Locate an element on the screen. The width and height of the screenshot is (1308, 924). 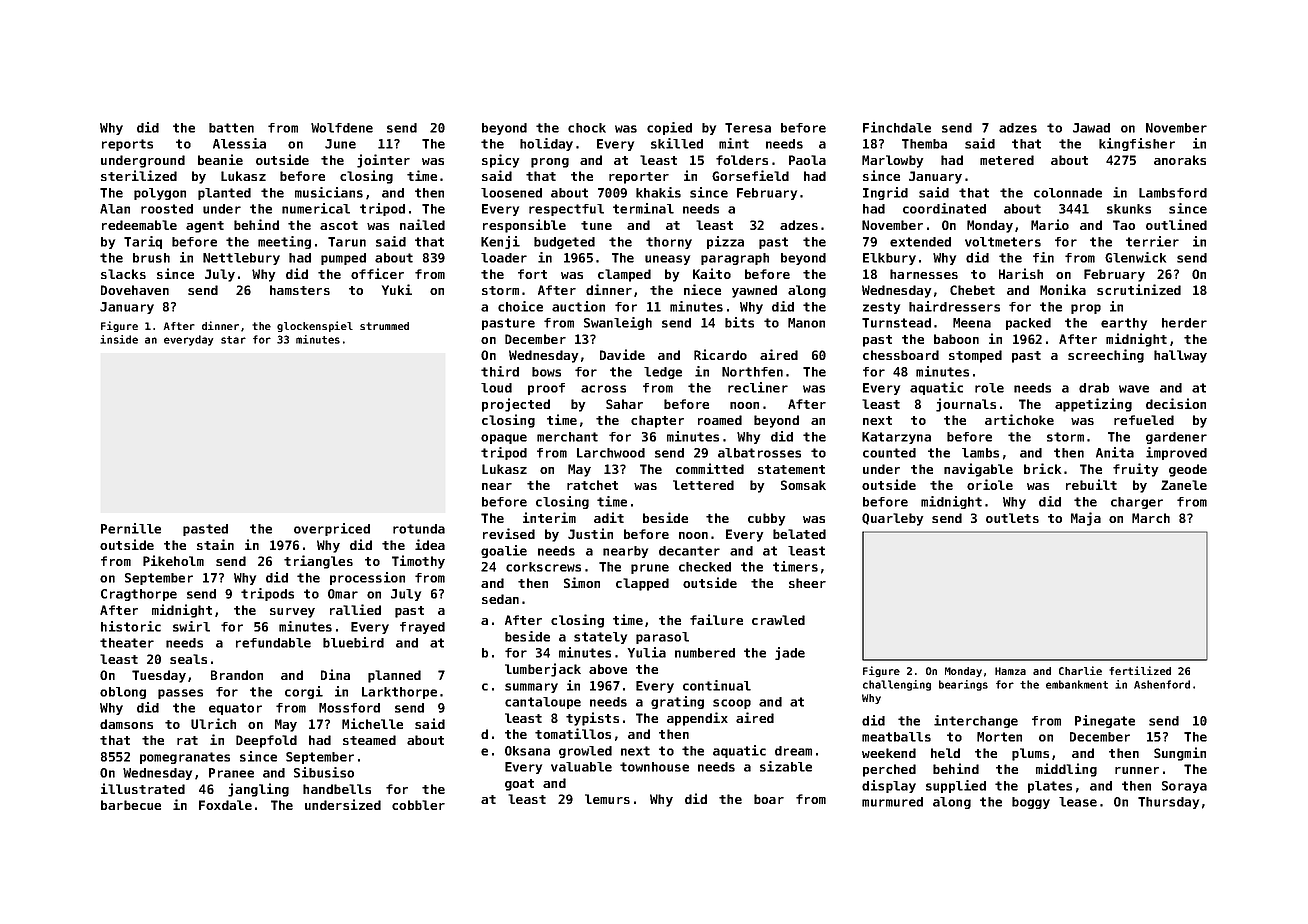
inside is located at coordinates (119, 339).
